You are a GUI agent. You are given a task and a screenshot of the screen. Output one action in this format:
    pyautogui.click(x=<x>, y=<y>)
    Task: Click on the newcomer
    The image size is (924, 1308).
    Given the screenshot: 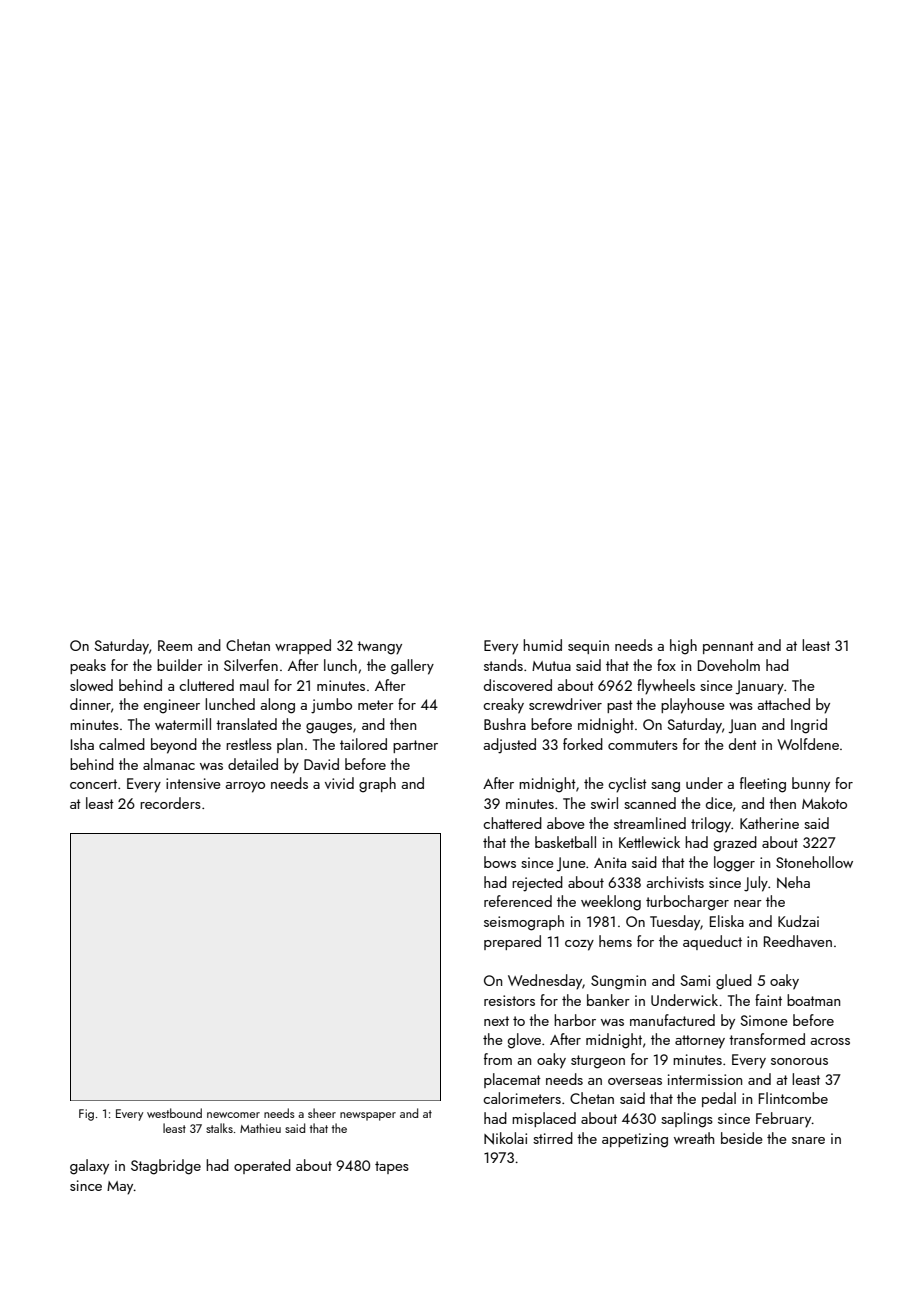 What is the action you would take?
    pyautogui.click(x=233, y=1115)
